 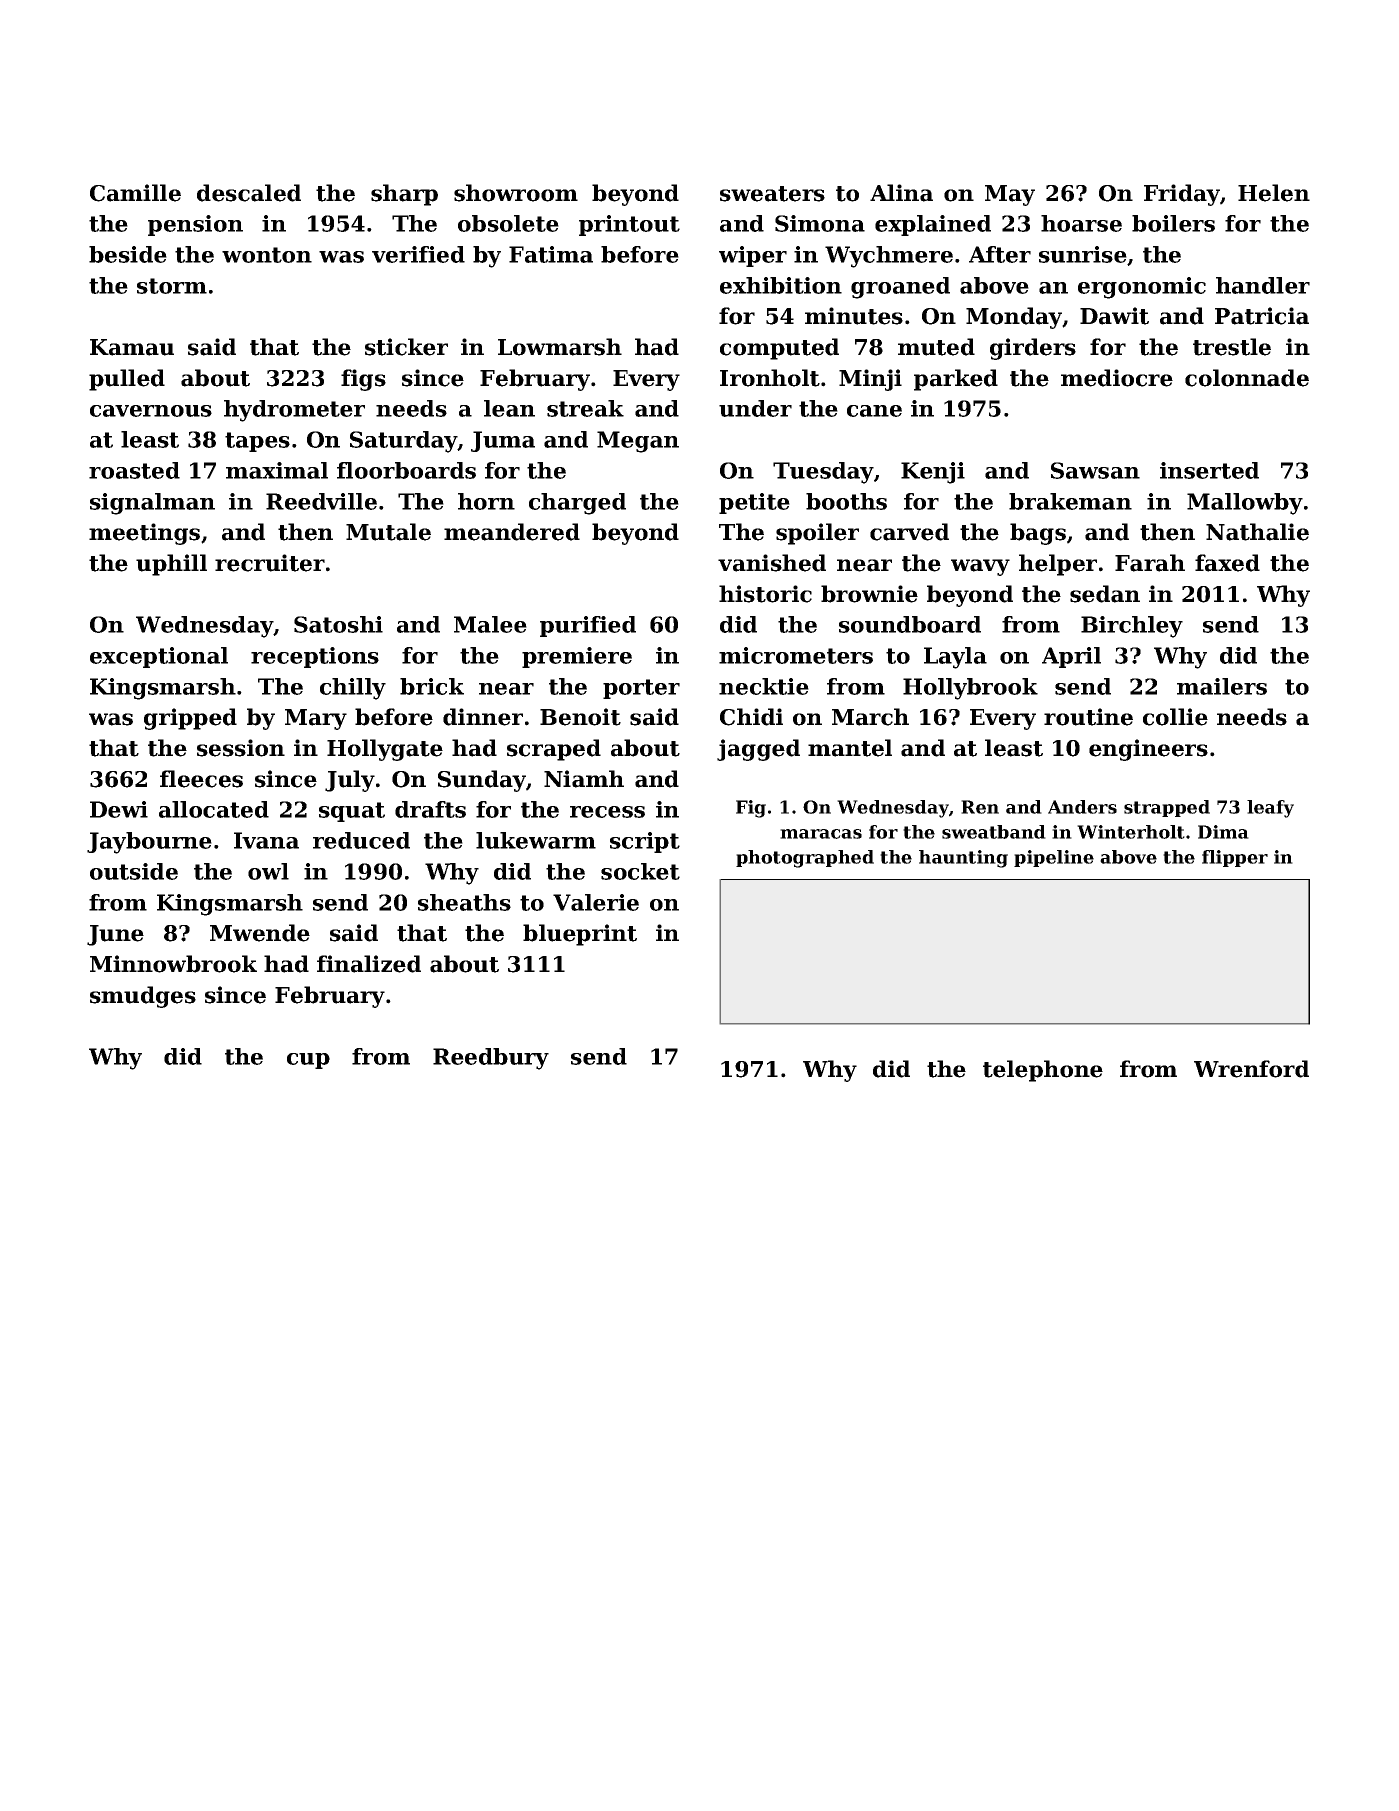 What do you see at coordinates (629, 225) in the screenshot?
I see `printout` at bounding box center [629, 225].
